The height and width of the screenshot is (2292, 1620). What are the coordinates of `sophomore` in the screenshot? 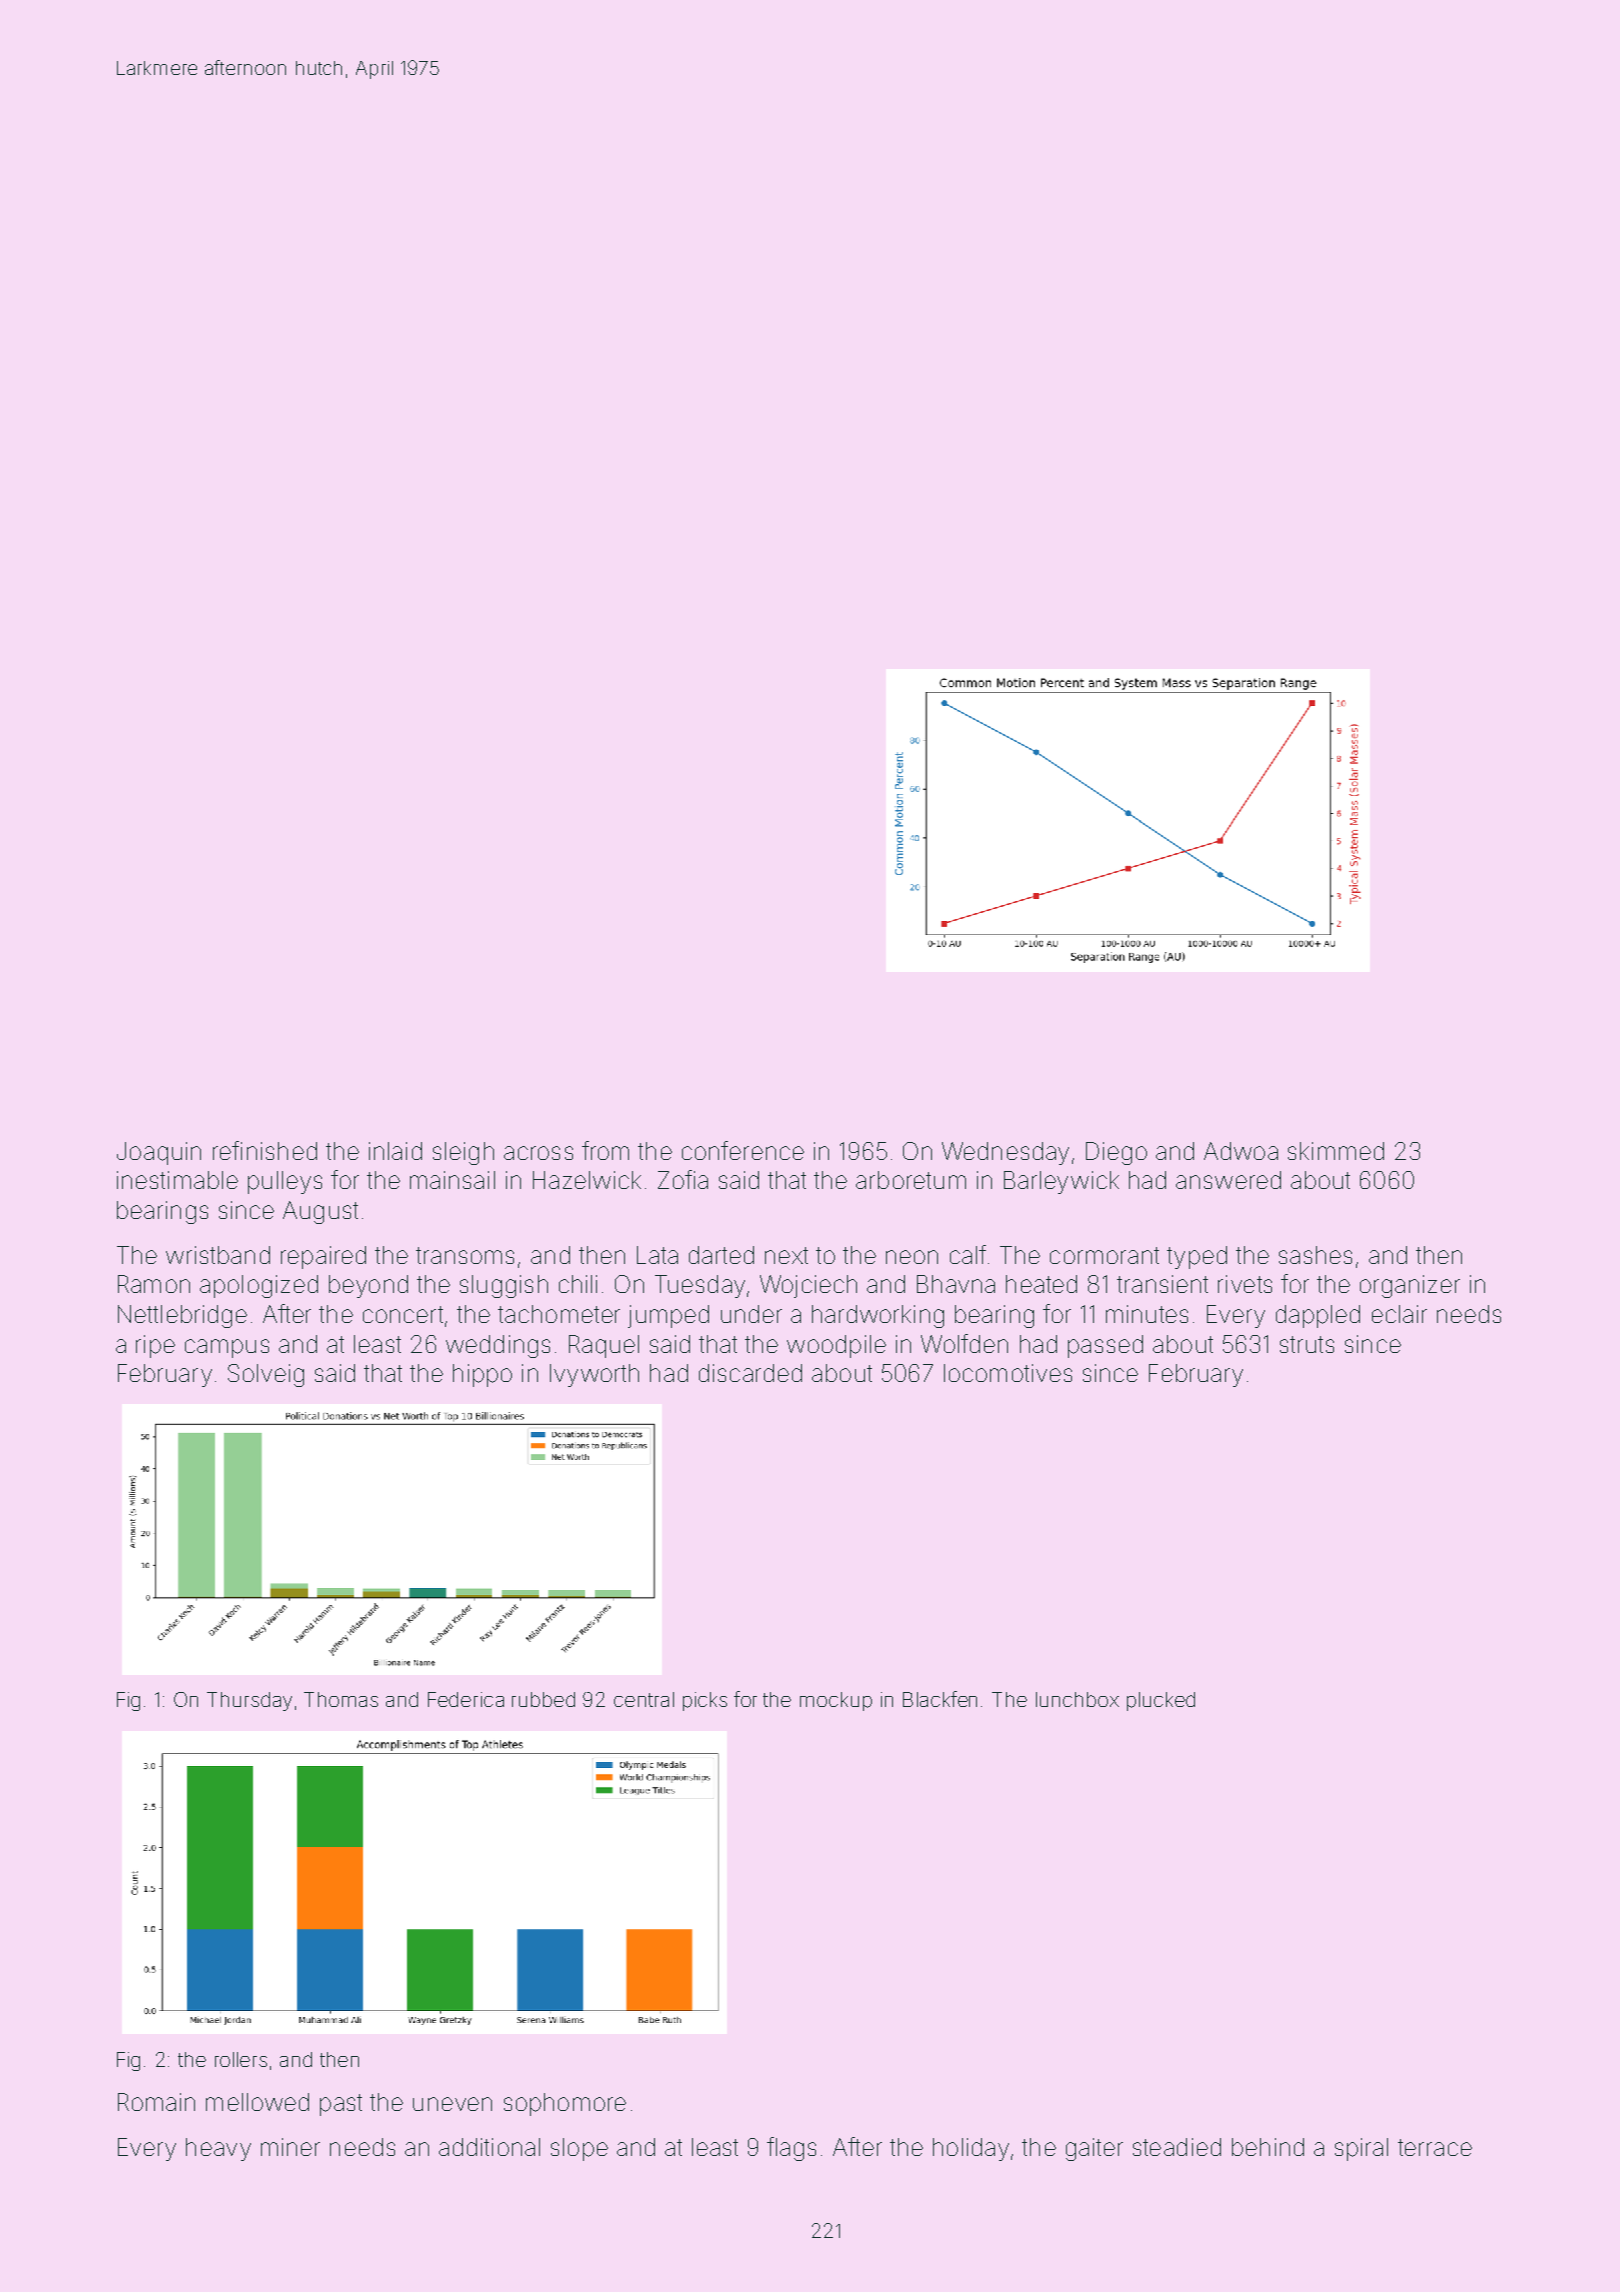 It's located at (565, 2104).
